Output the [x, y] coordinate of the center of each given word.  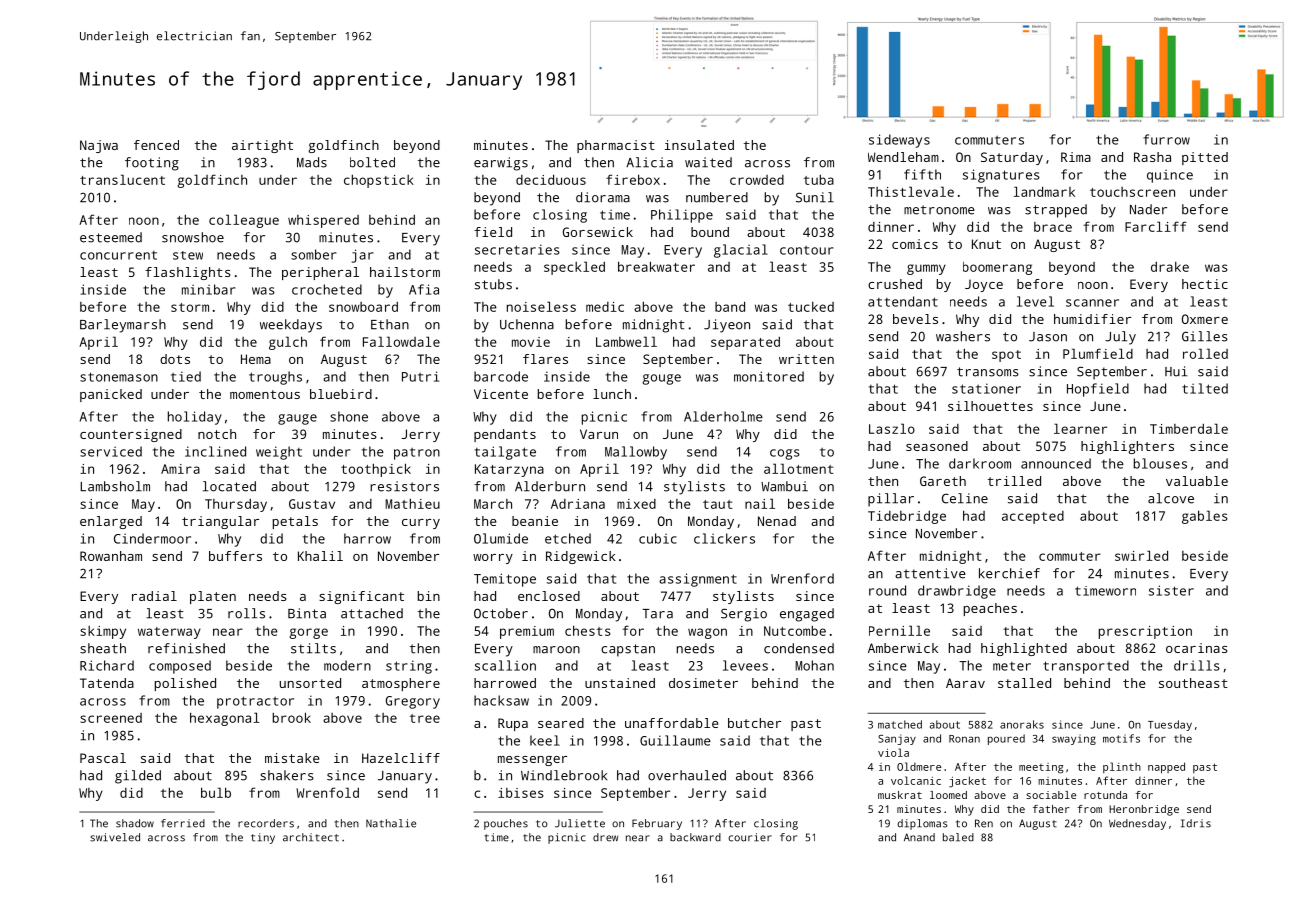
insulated [699, 145]
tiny [263, 838]
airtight [262, 146]
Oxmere [1205, 319]
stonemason [119, 377]
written [806, 359]
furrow [1166, 139]
